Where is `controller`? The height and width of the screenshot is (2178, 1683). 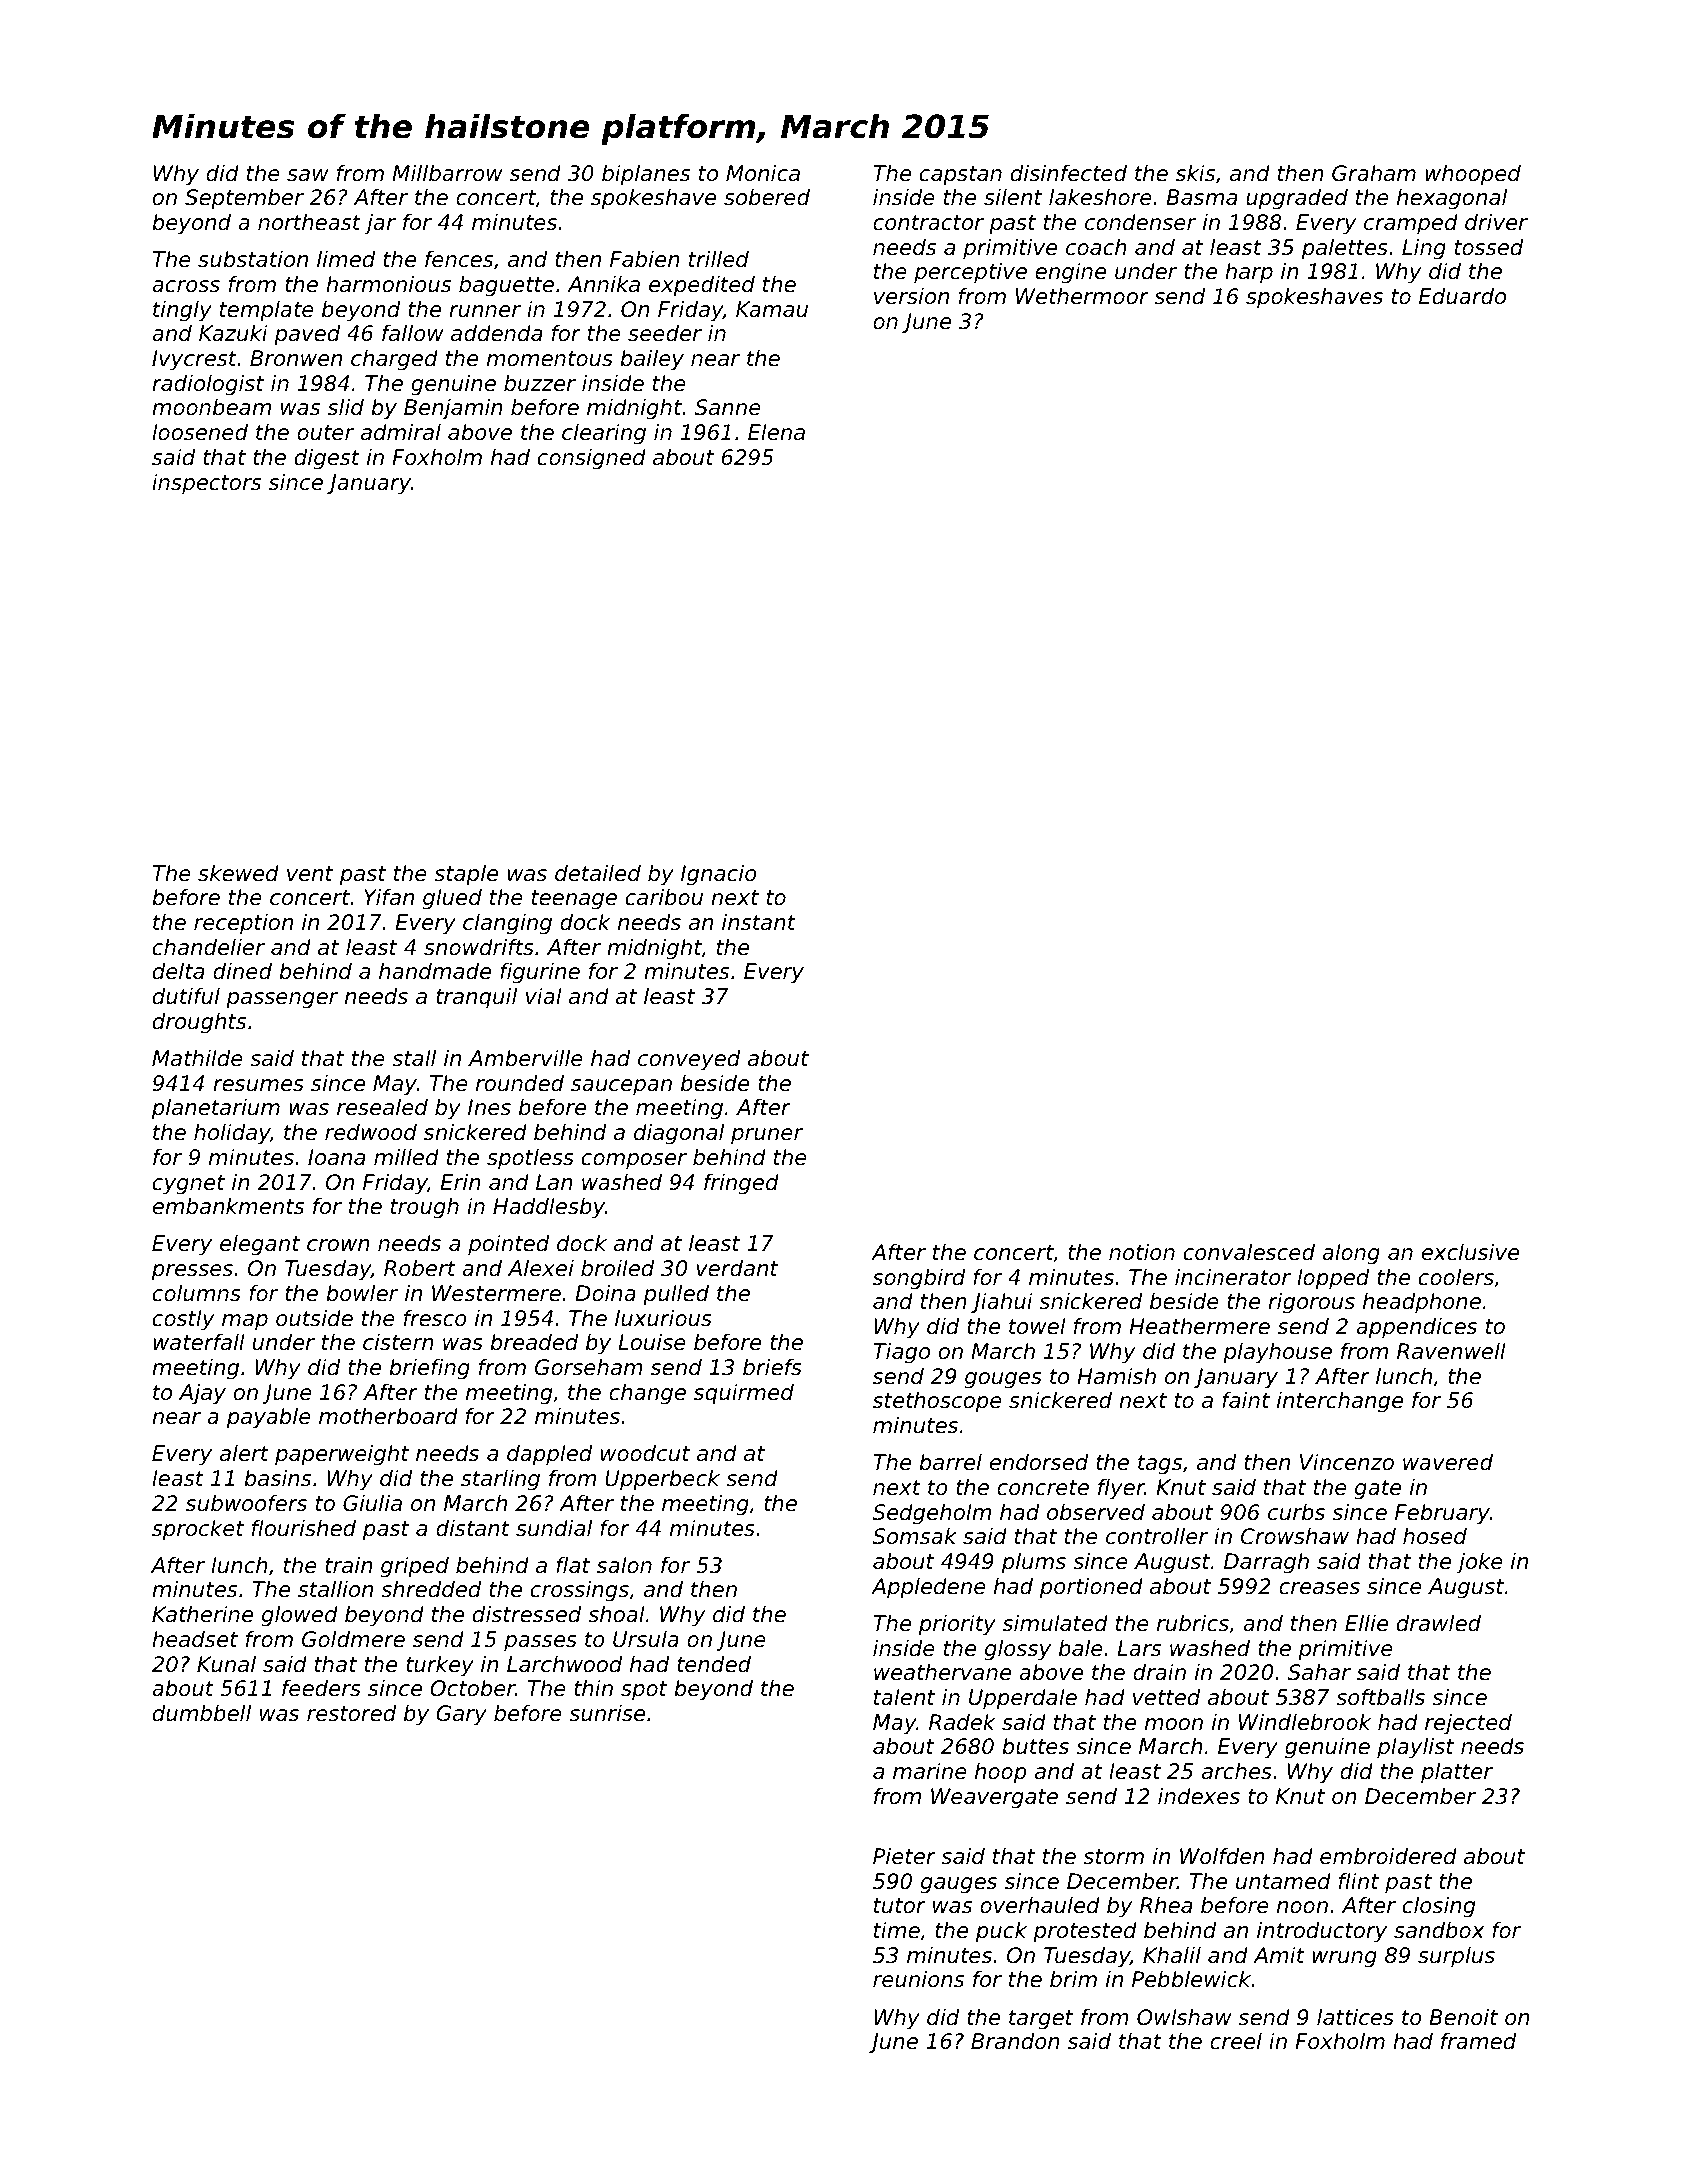
controller is located at coordinates (1157, 1536).
